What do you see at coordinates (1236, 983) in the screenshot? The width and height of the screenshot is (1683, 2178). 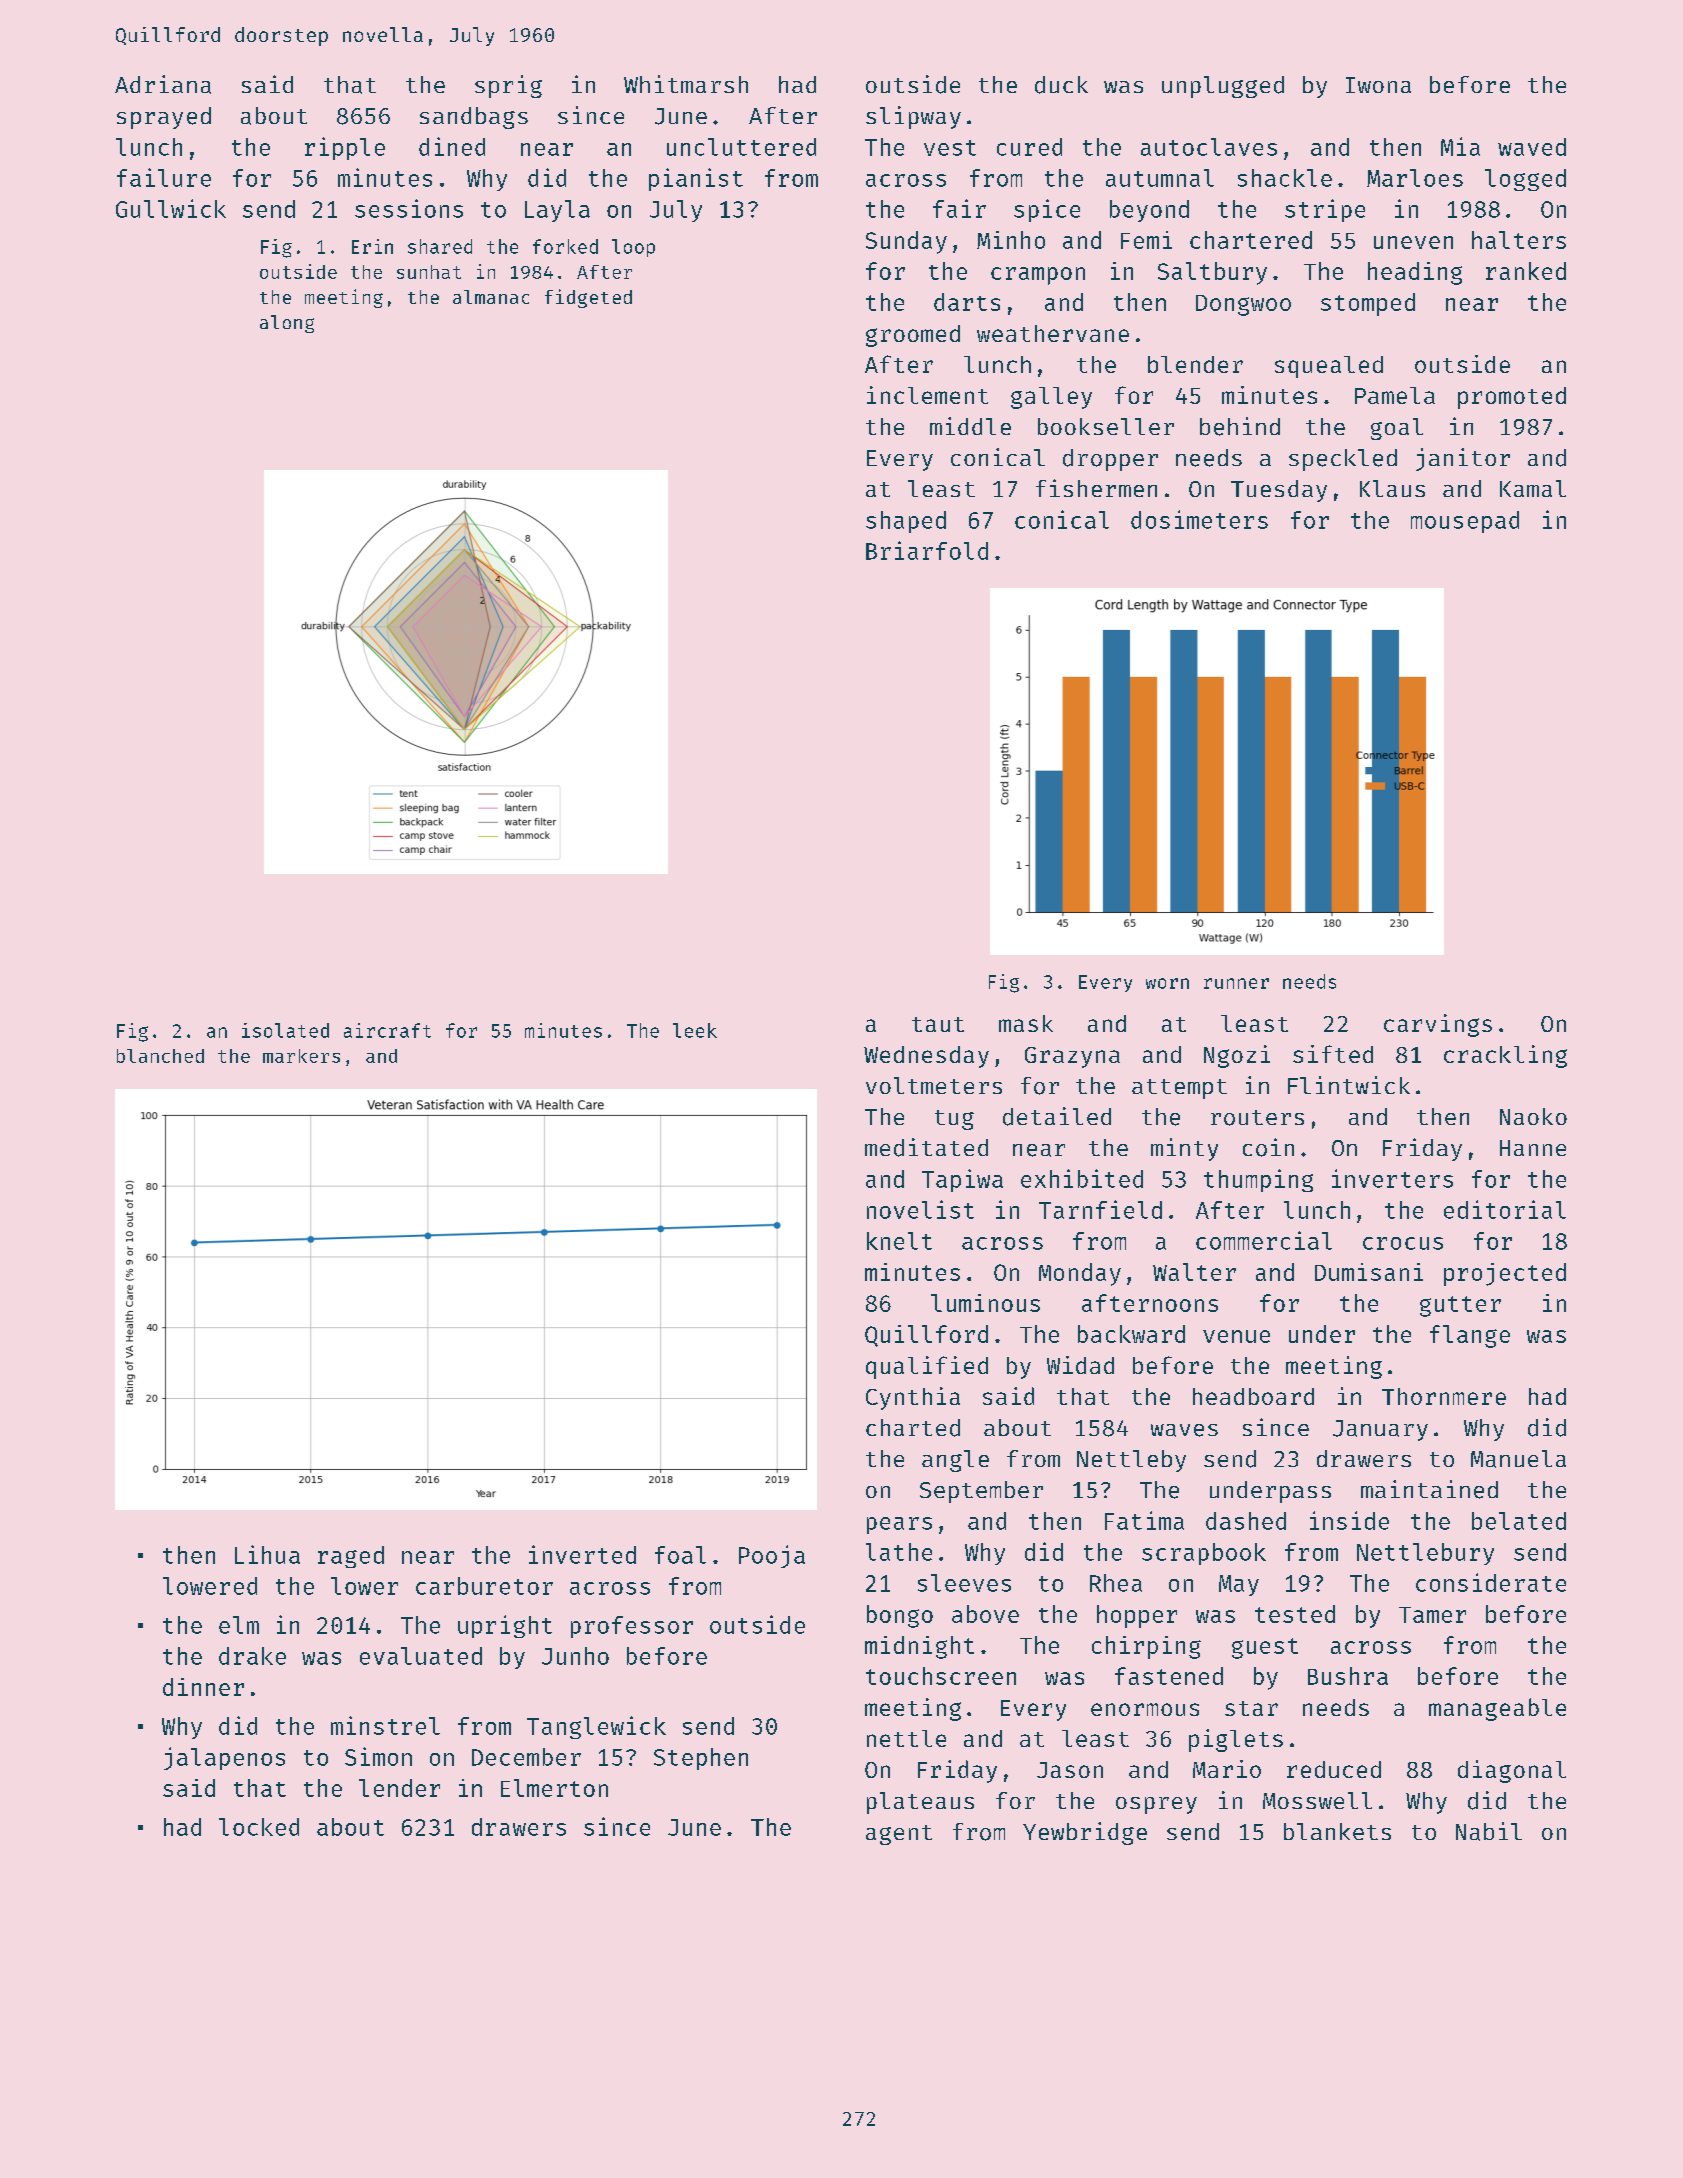 I see `runner` at bounding box center [1236, 983].
